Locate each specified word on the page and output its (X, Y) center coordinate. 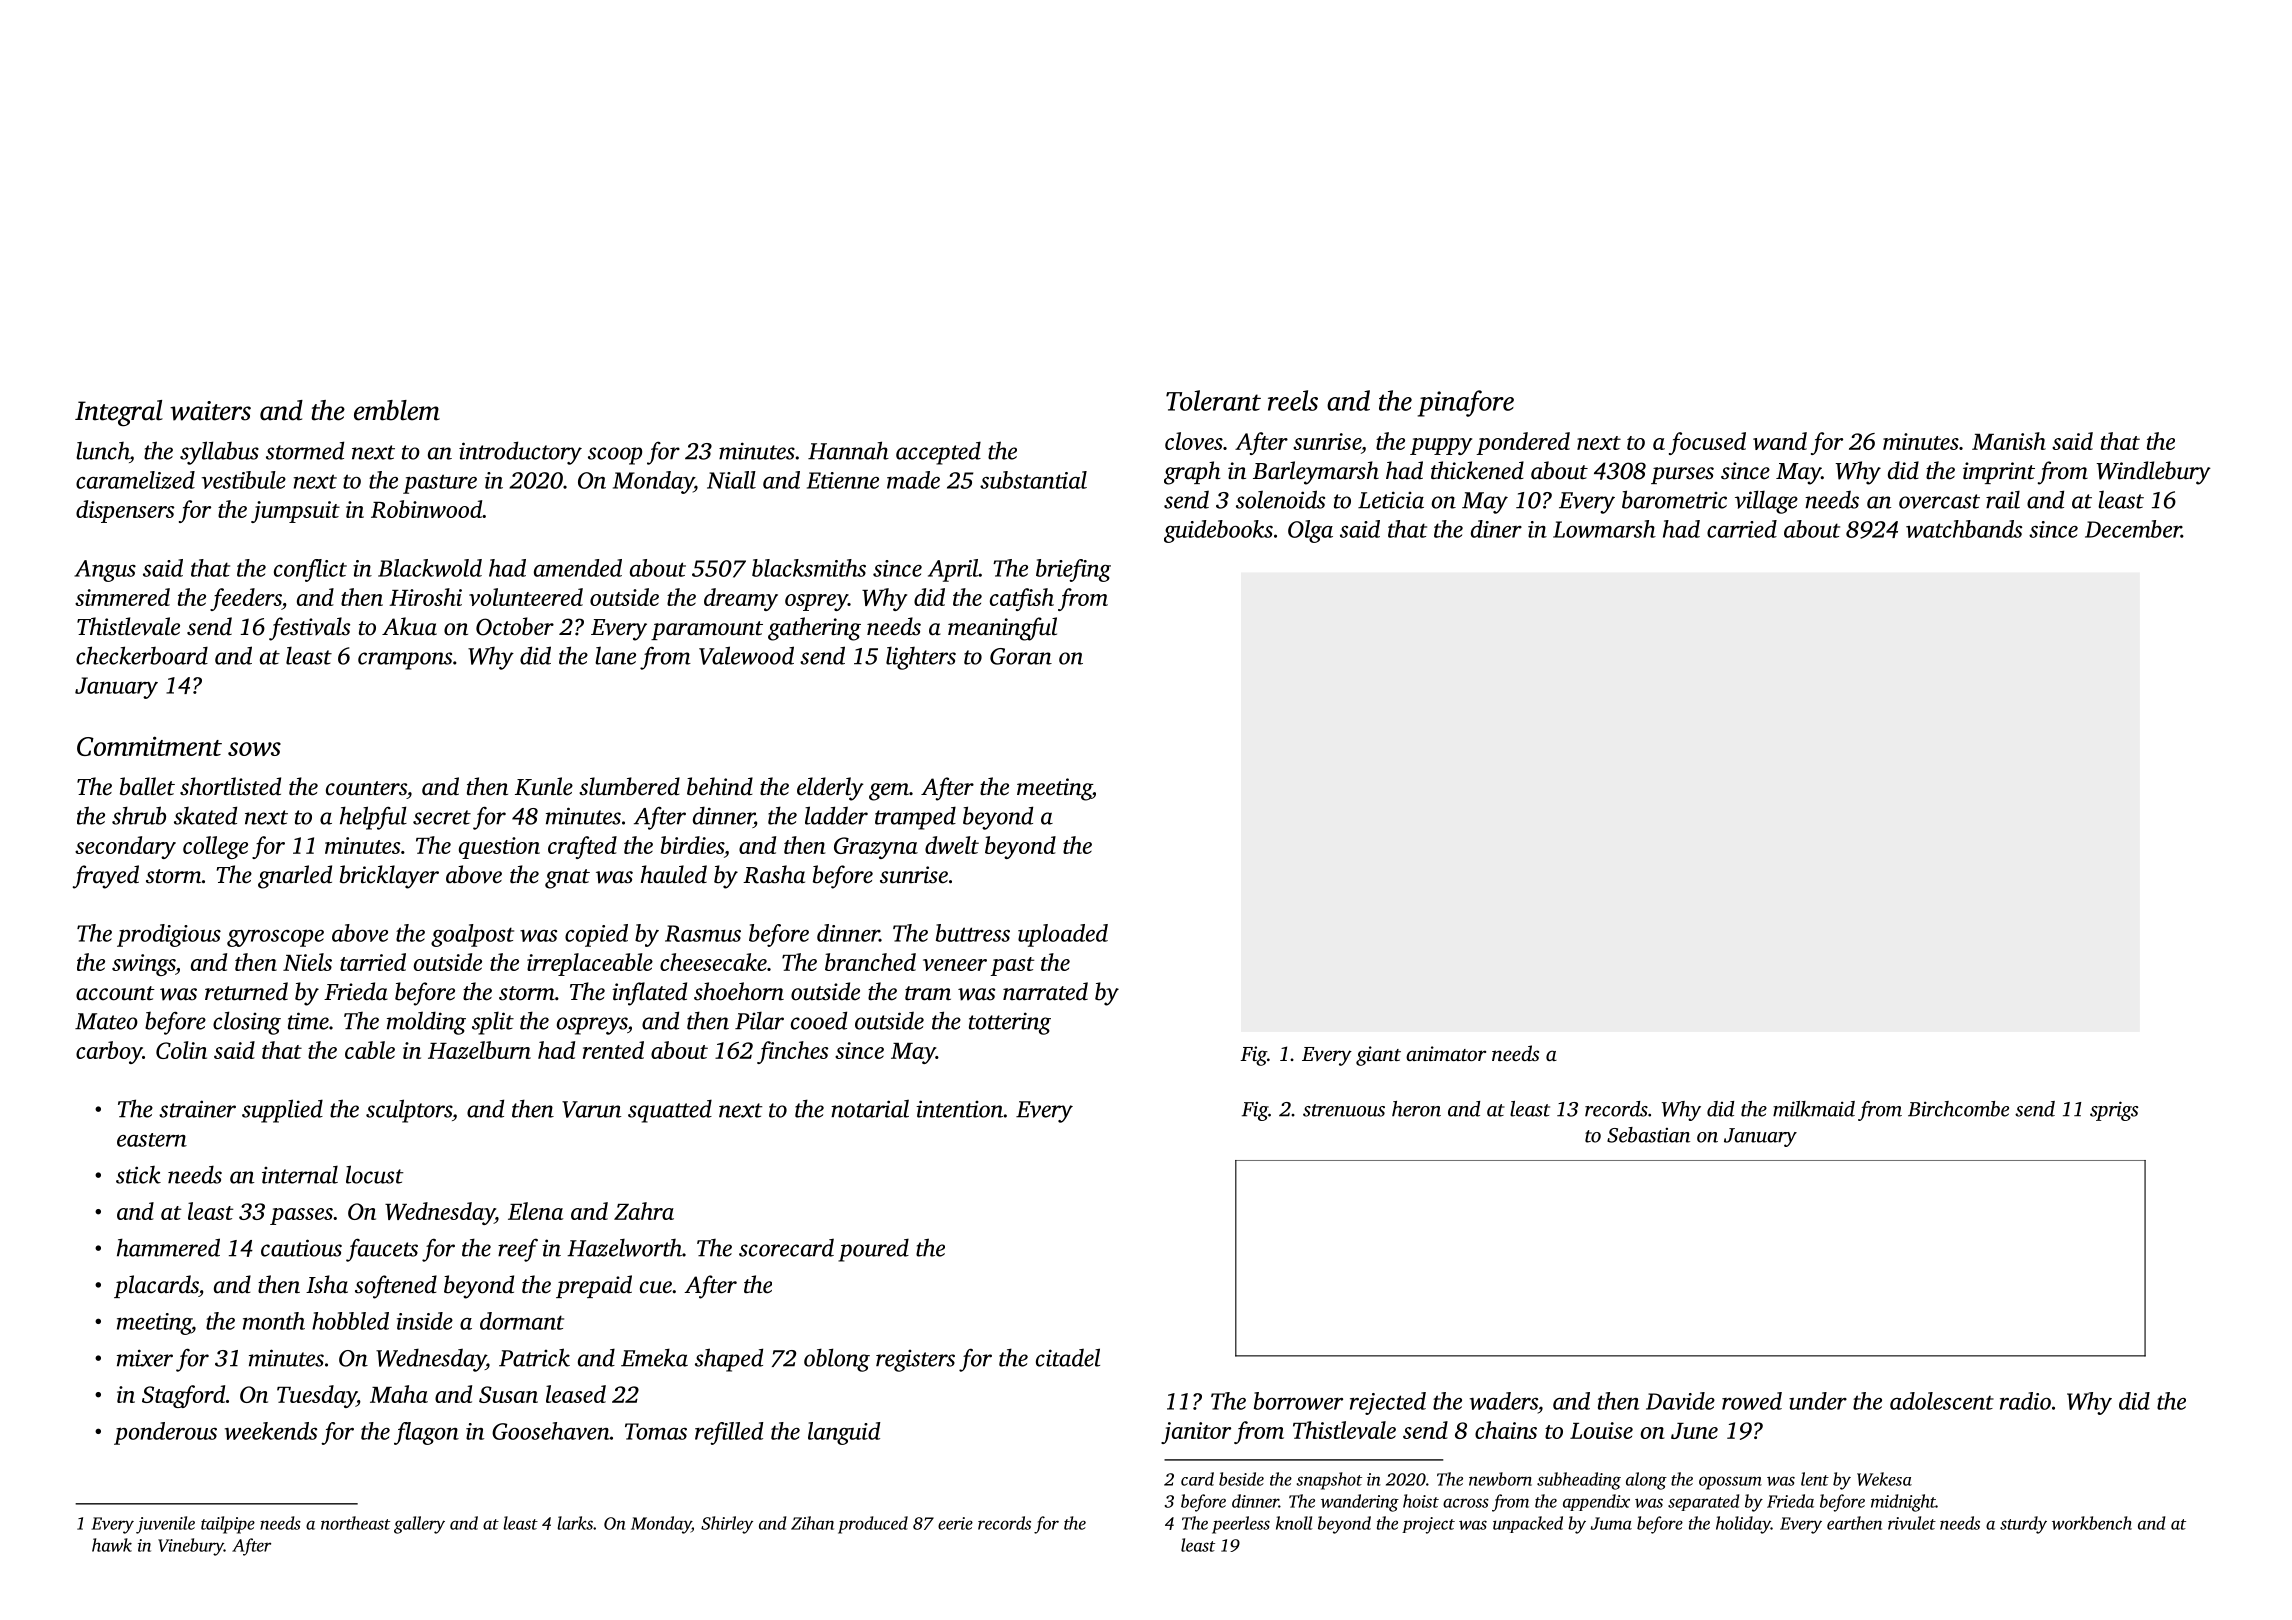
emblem (397, 410)
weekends (271, 1431)
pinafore (1466, 403)
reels (1293, 400)
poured (873, 1250)
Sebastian (1648, 1135)
